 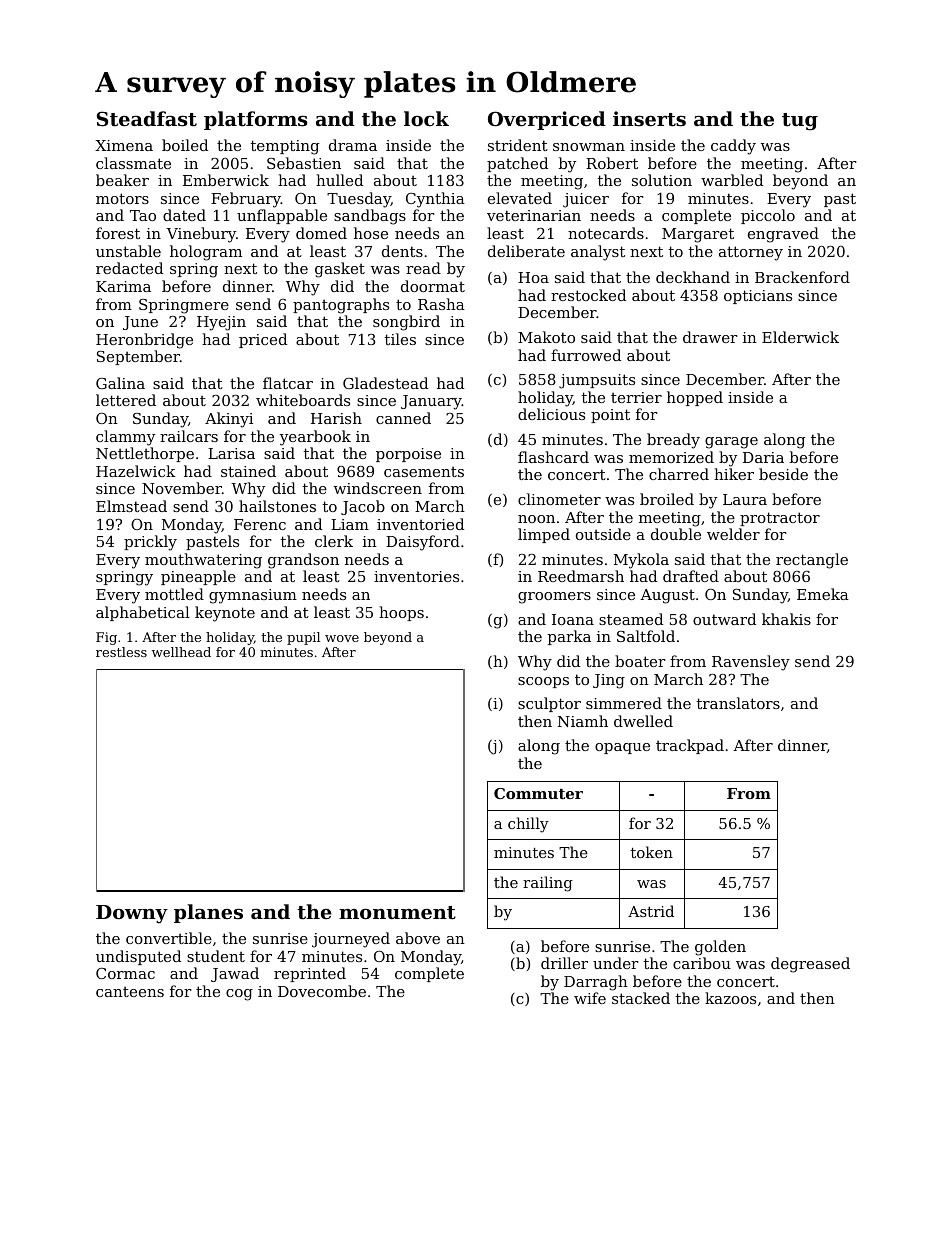 What do you see at coordinates (256, 120) in the screenshot?
I see `platforms` at bounding box center [256, 120].
